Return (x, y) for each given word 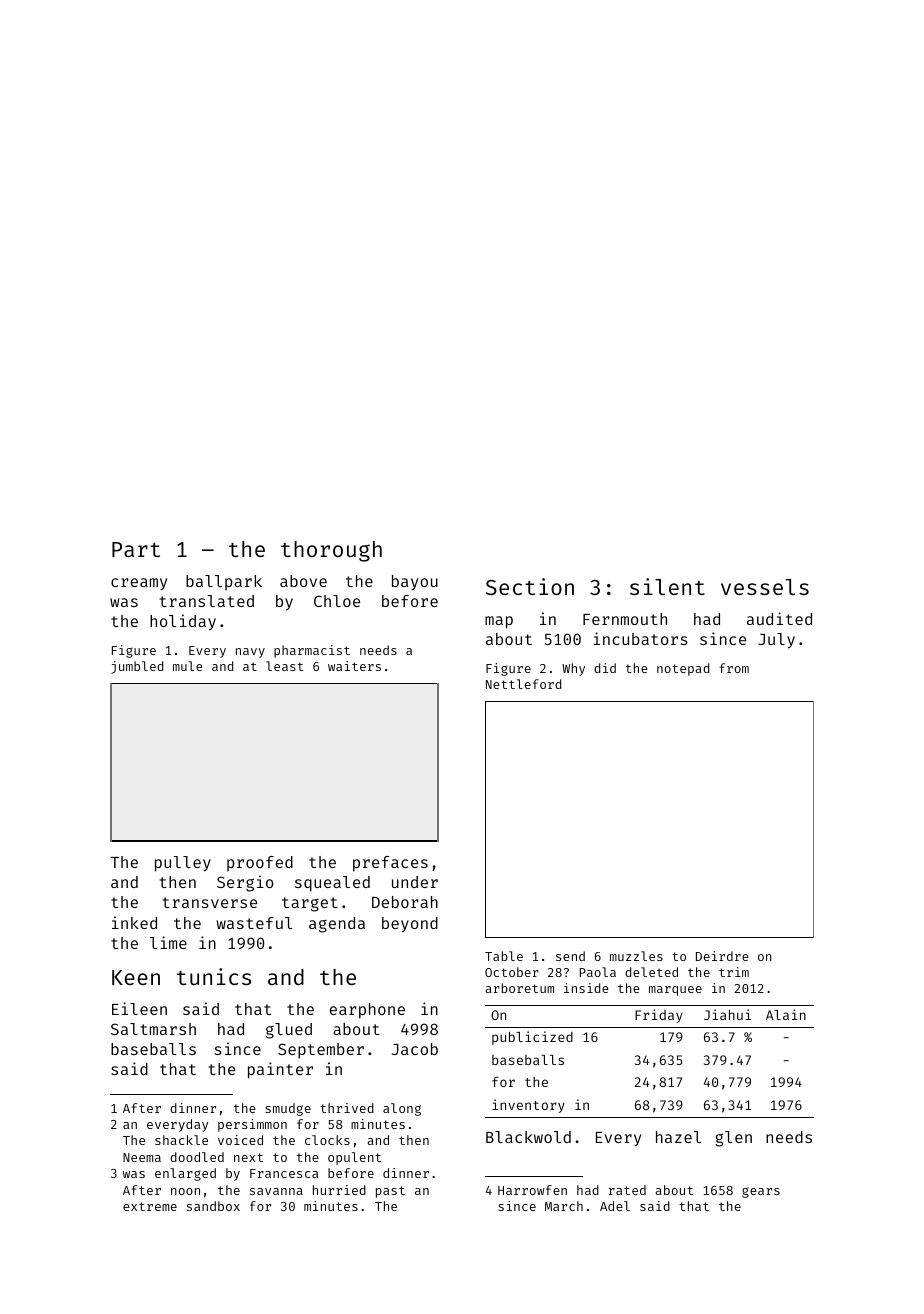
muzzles (636, 956)
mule (187, 666)
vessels (765, 587)
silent (667, 586)
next (248, 1157)
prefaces (390, 864)
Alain (786, 1014)
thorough (331, 551)
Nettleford (523, 684)
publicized (532, 1038)
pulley (183, 864)
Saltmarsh (153, 1029)
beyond (410, 925)
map (499, 622)
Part (136, 549)
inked (134, 922)
